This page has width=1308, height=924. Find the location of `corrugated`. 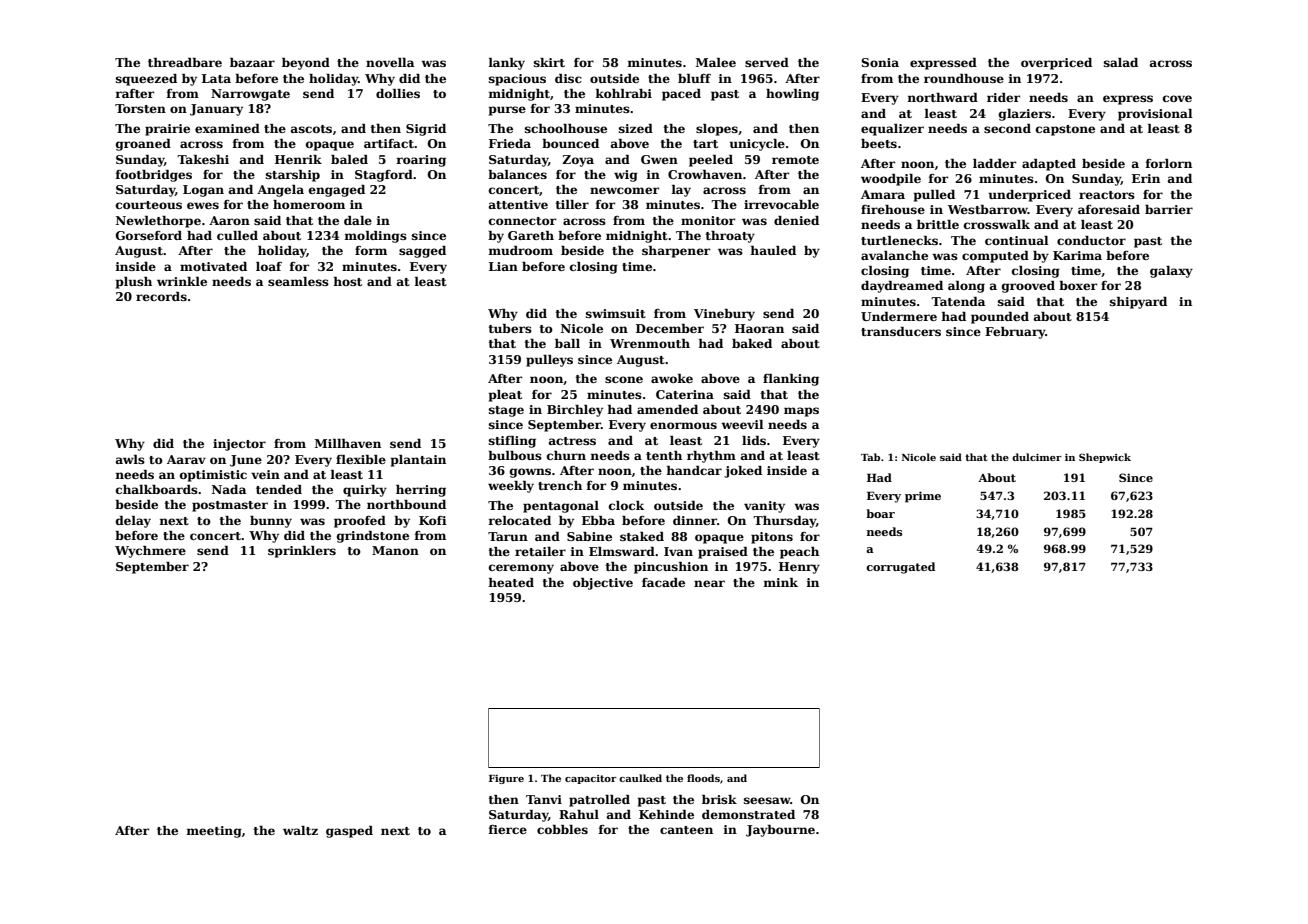

corrugated is located at coordinates (900, 568).
